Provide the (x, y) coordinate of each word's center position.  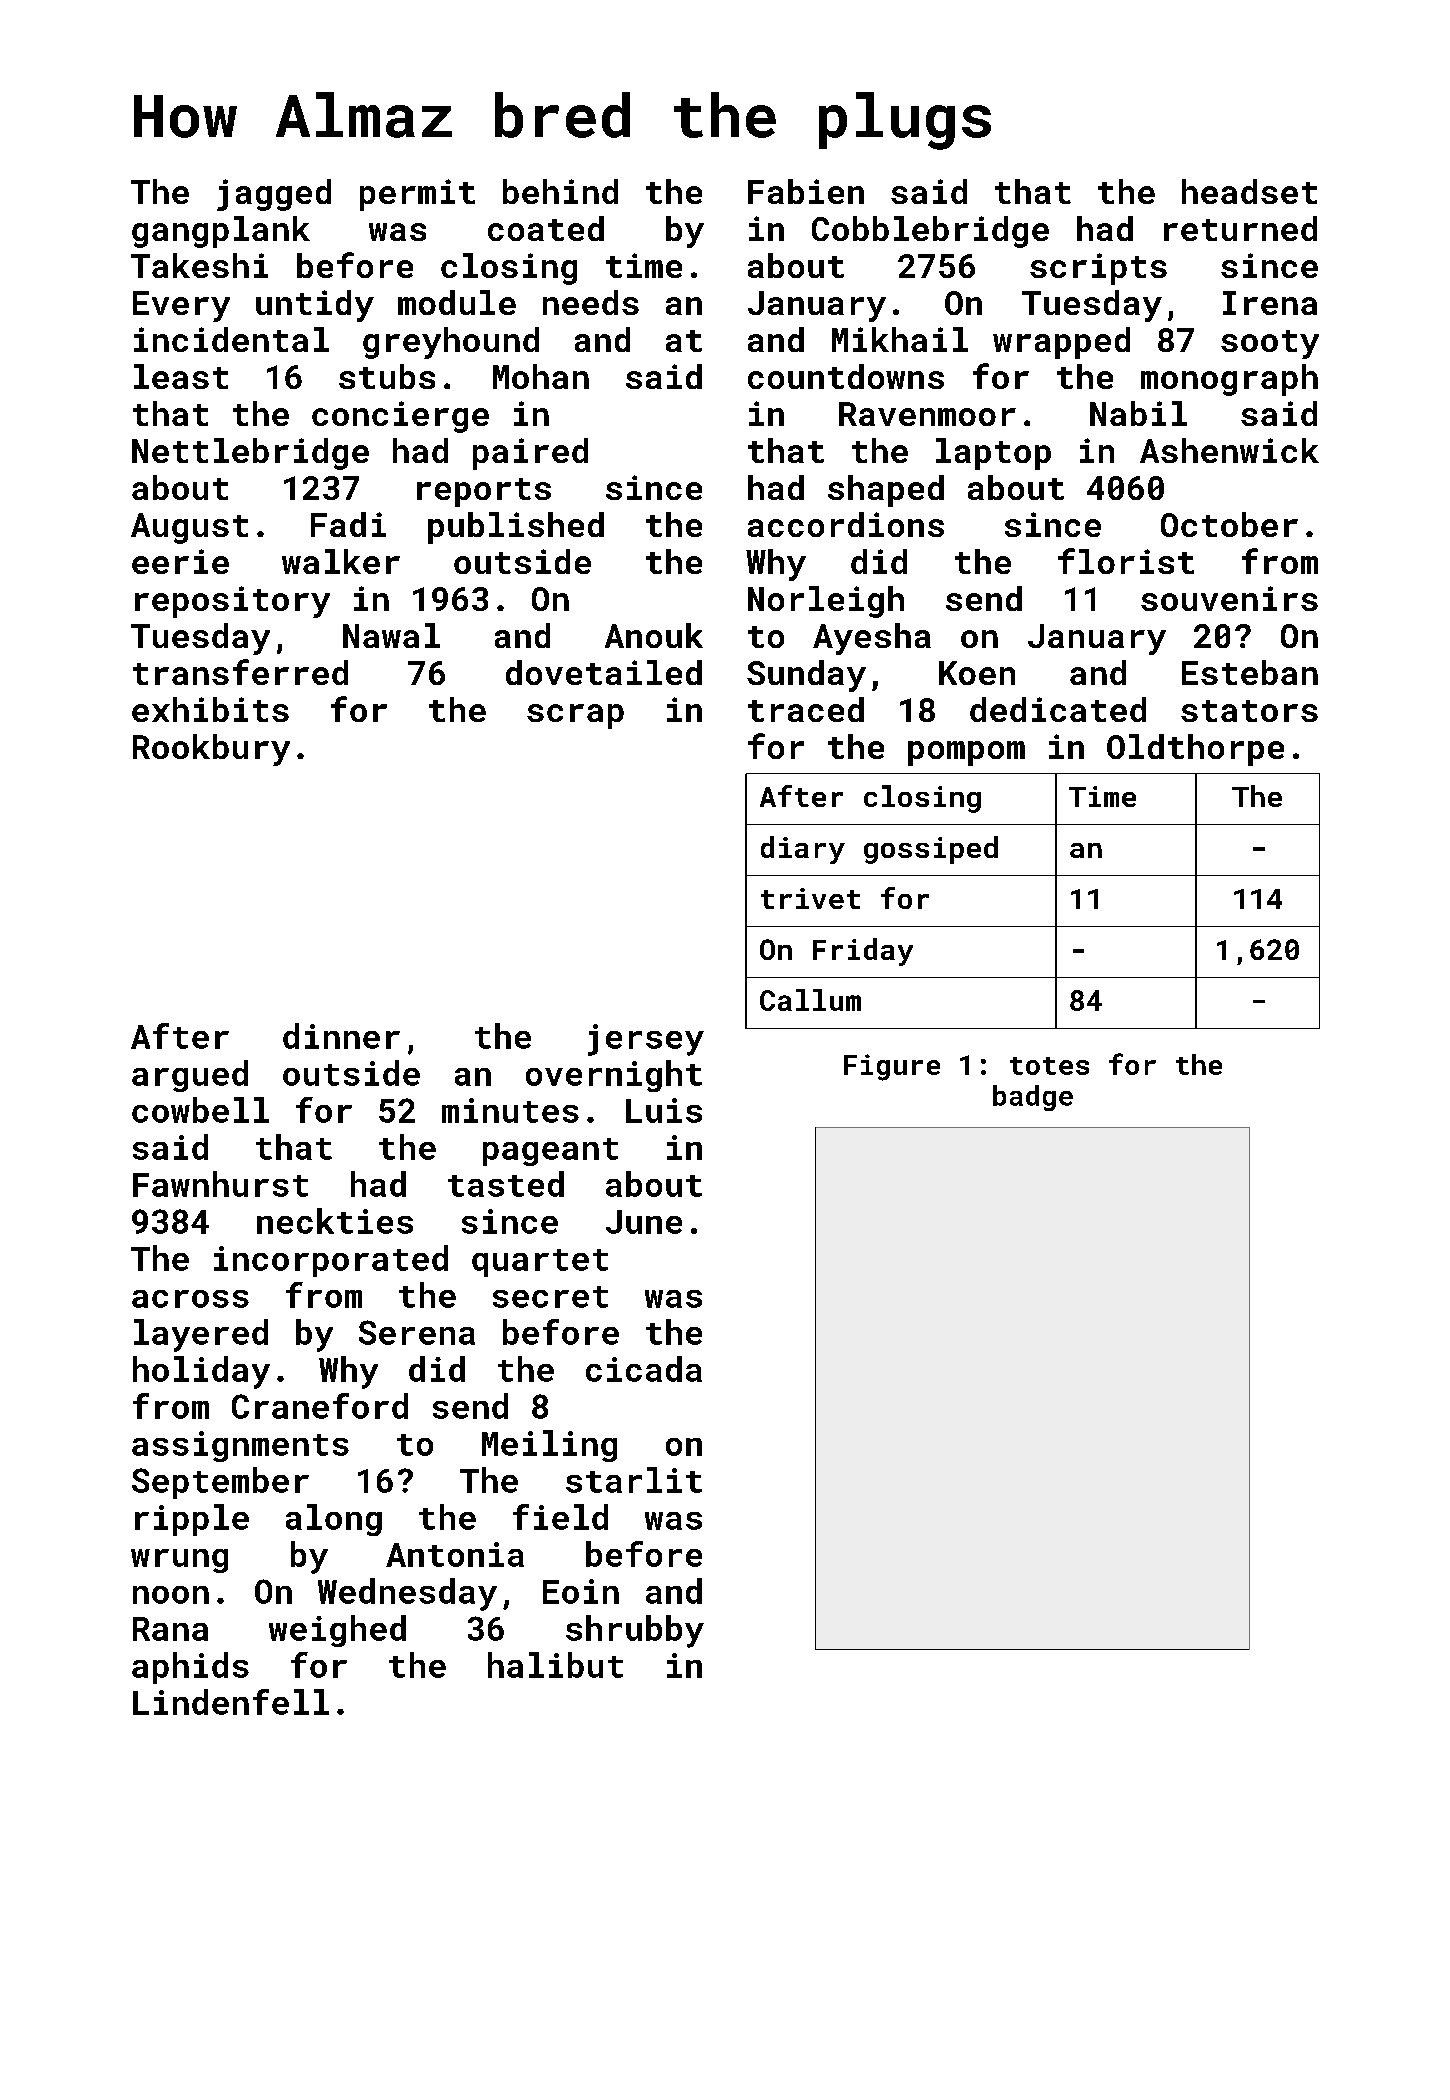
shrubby (635, 1631)
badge (1033, 1098)
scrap (575, 716)
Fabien (806, 191)
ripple (192, 1520)
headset (1249, 191)
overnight (614, 1076)
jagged (274, 195)
